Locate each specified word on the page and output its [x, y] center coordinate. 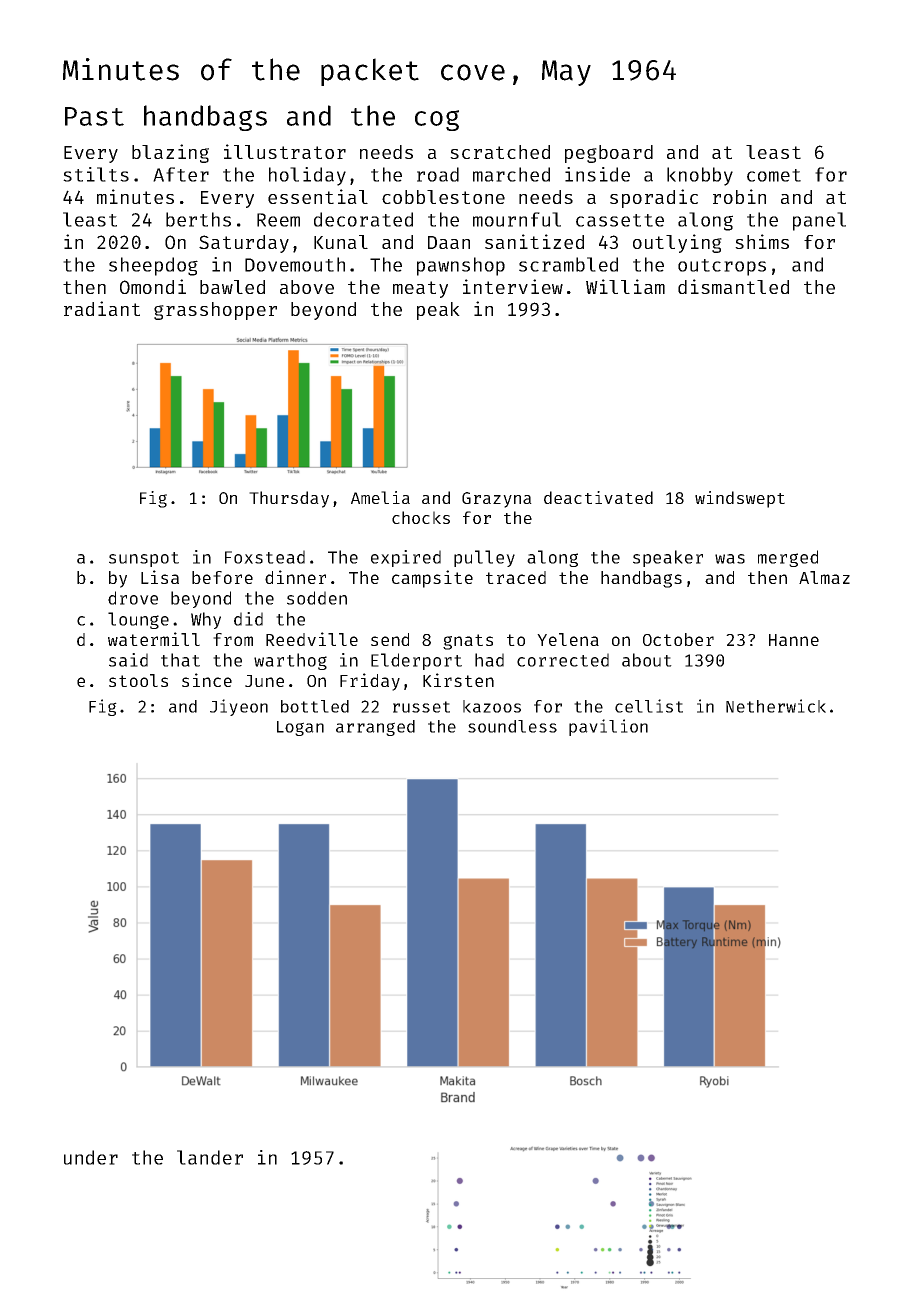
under [91, 1157]
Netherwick [776, 706]
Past [94, 116]
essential [318, 196]
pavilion [608, 727]
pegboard [609, 154]
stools [138, 680]
